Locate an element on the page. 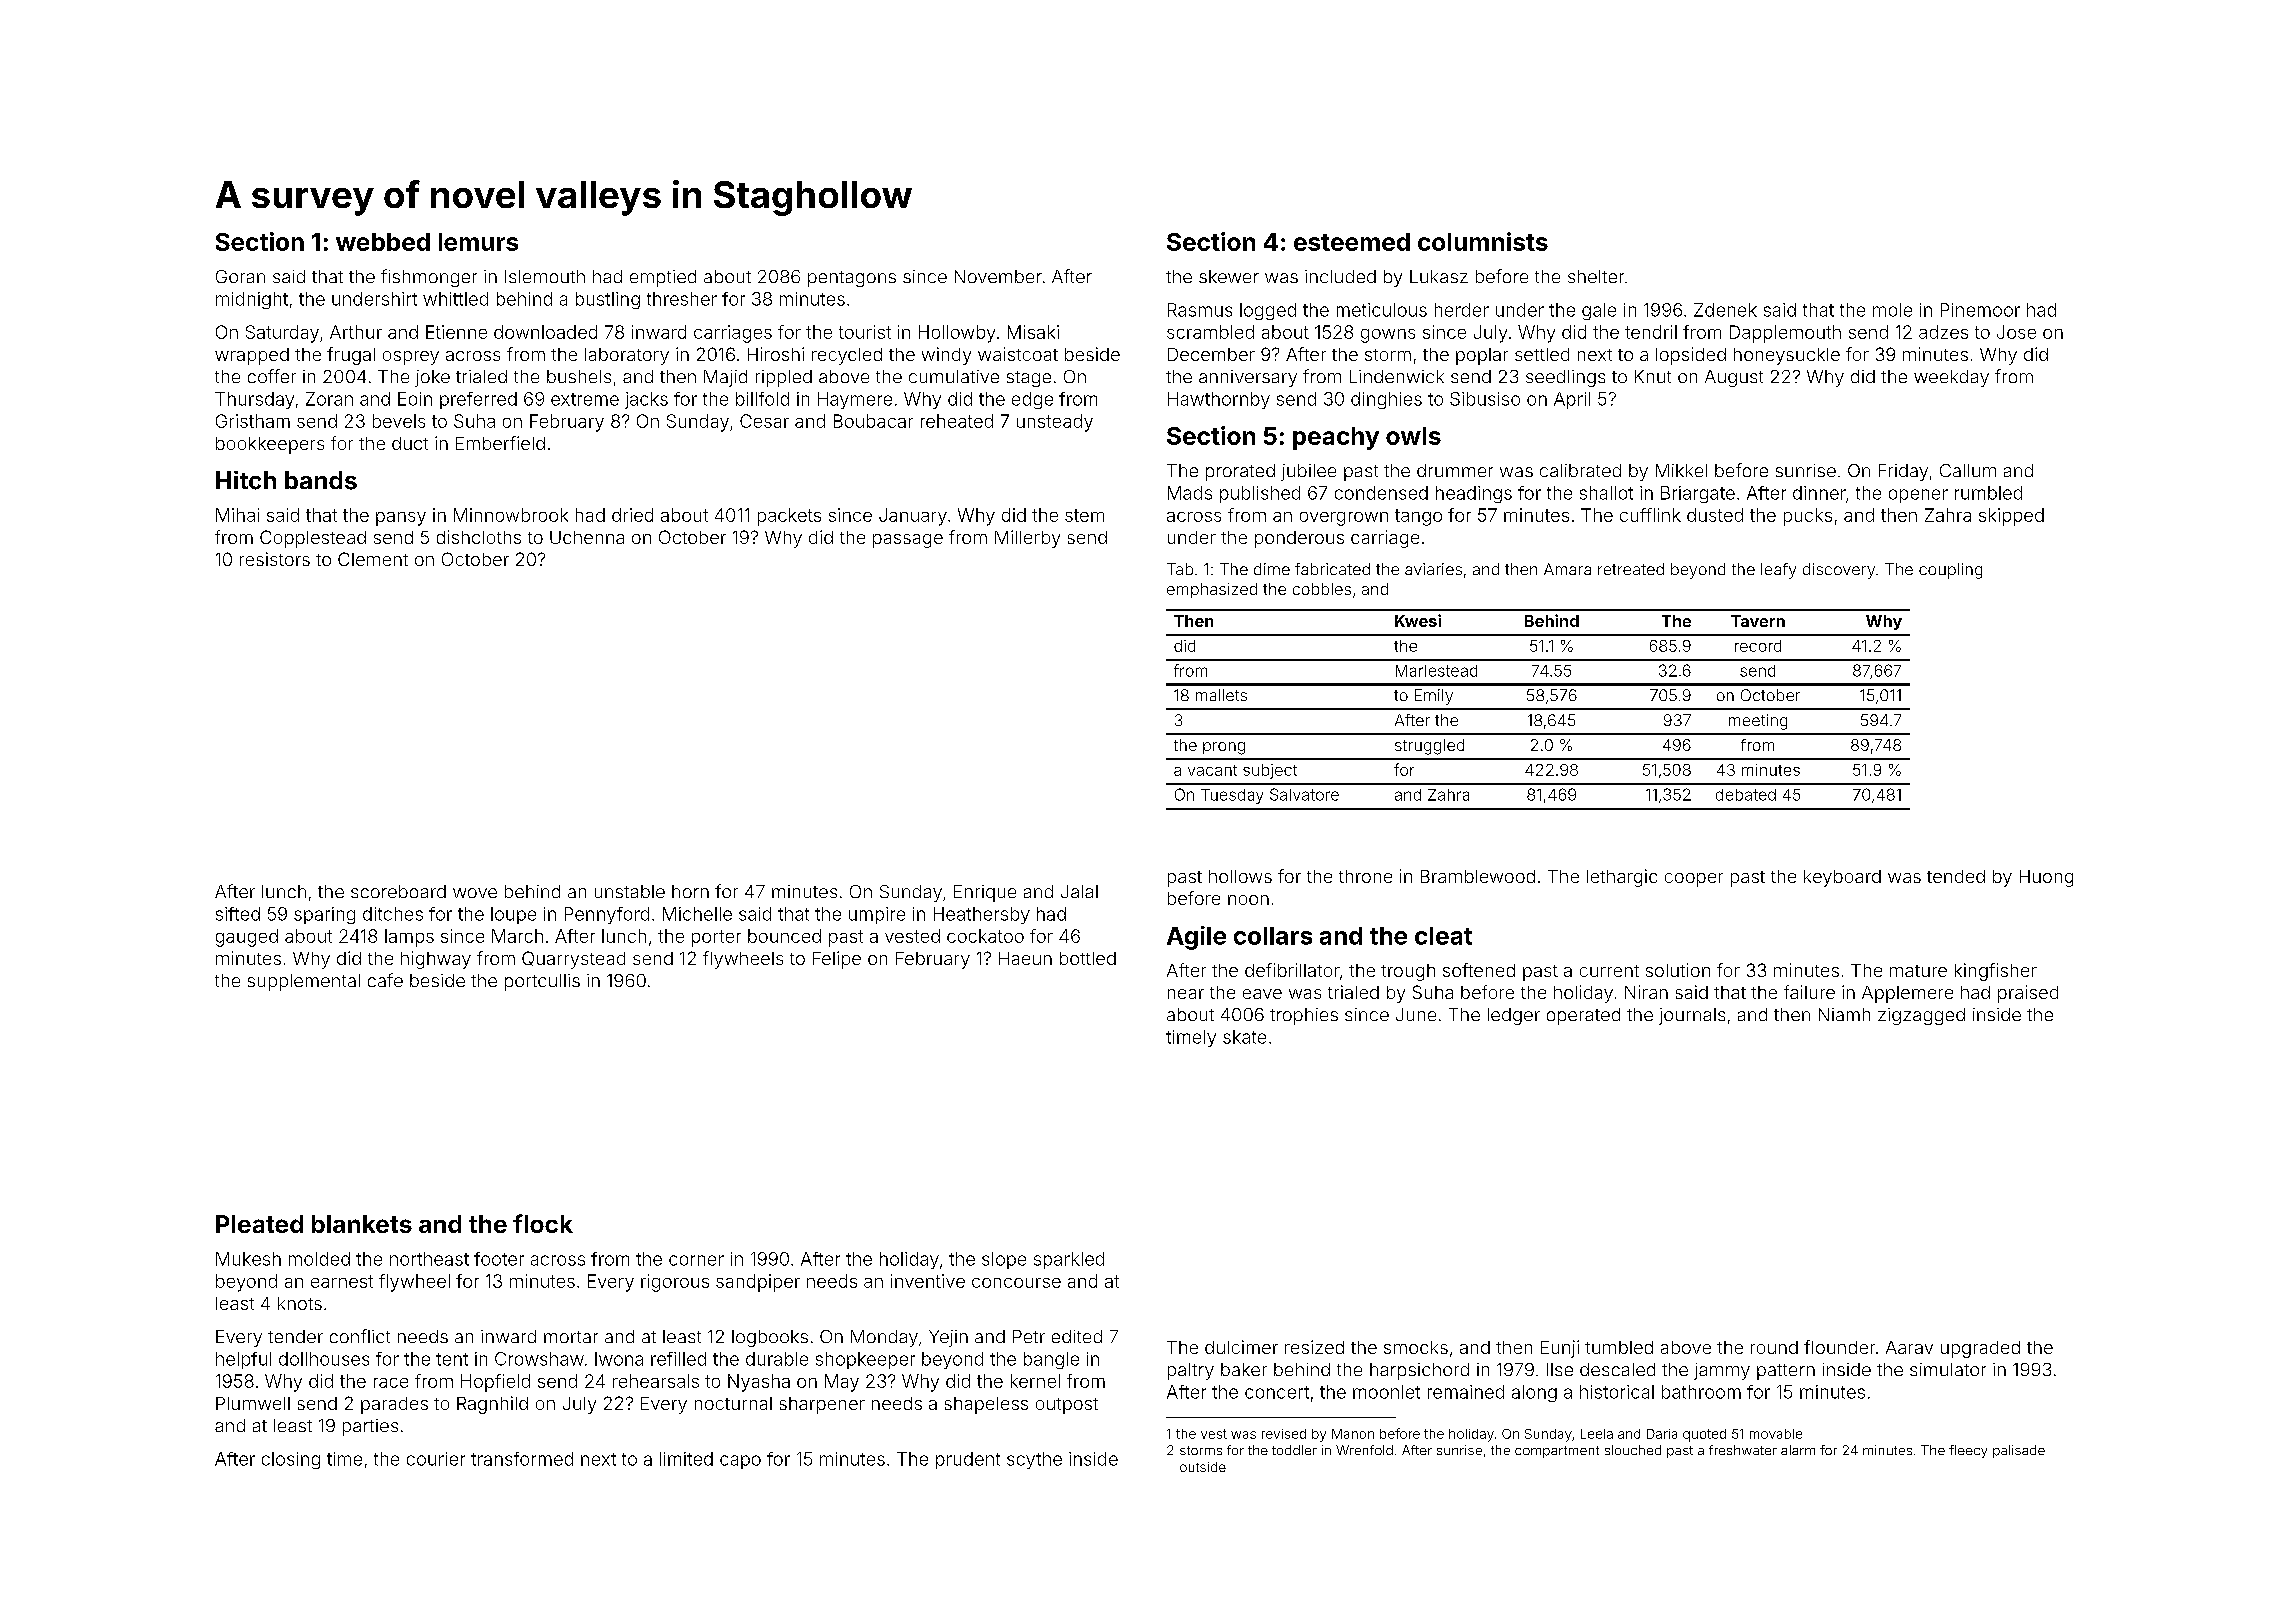 The image size is (2292, 1620). Islemouth is located at coordinates (545, 276).
